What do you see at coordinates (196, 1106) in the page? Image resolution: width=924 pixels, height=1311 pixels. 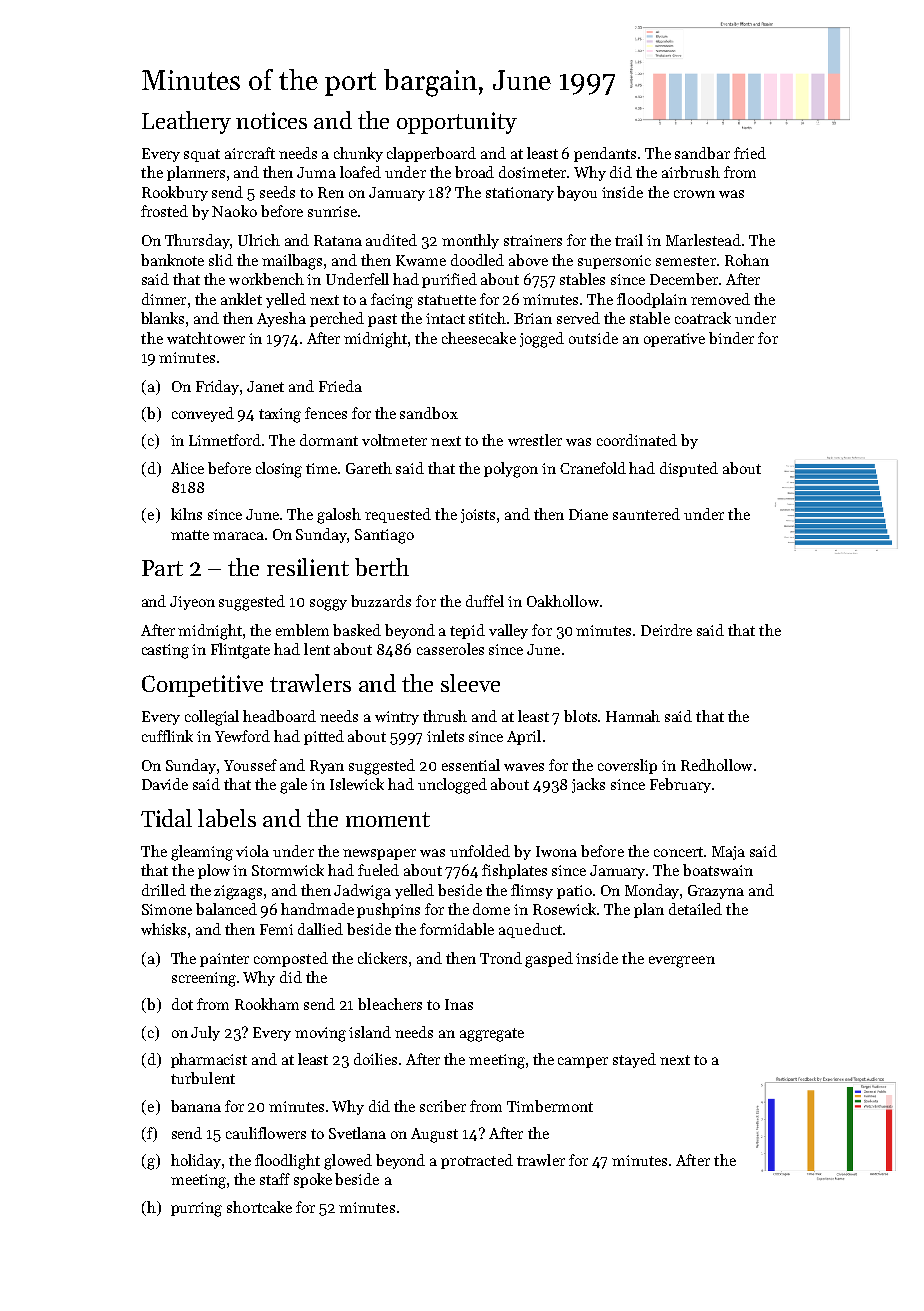 I see `banana` at bounding box center [196, 1106].
